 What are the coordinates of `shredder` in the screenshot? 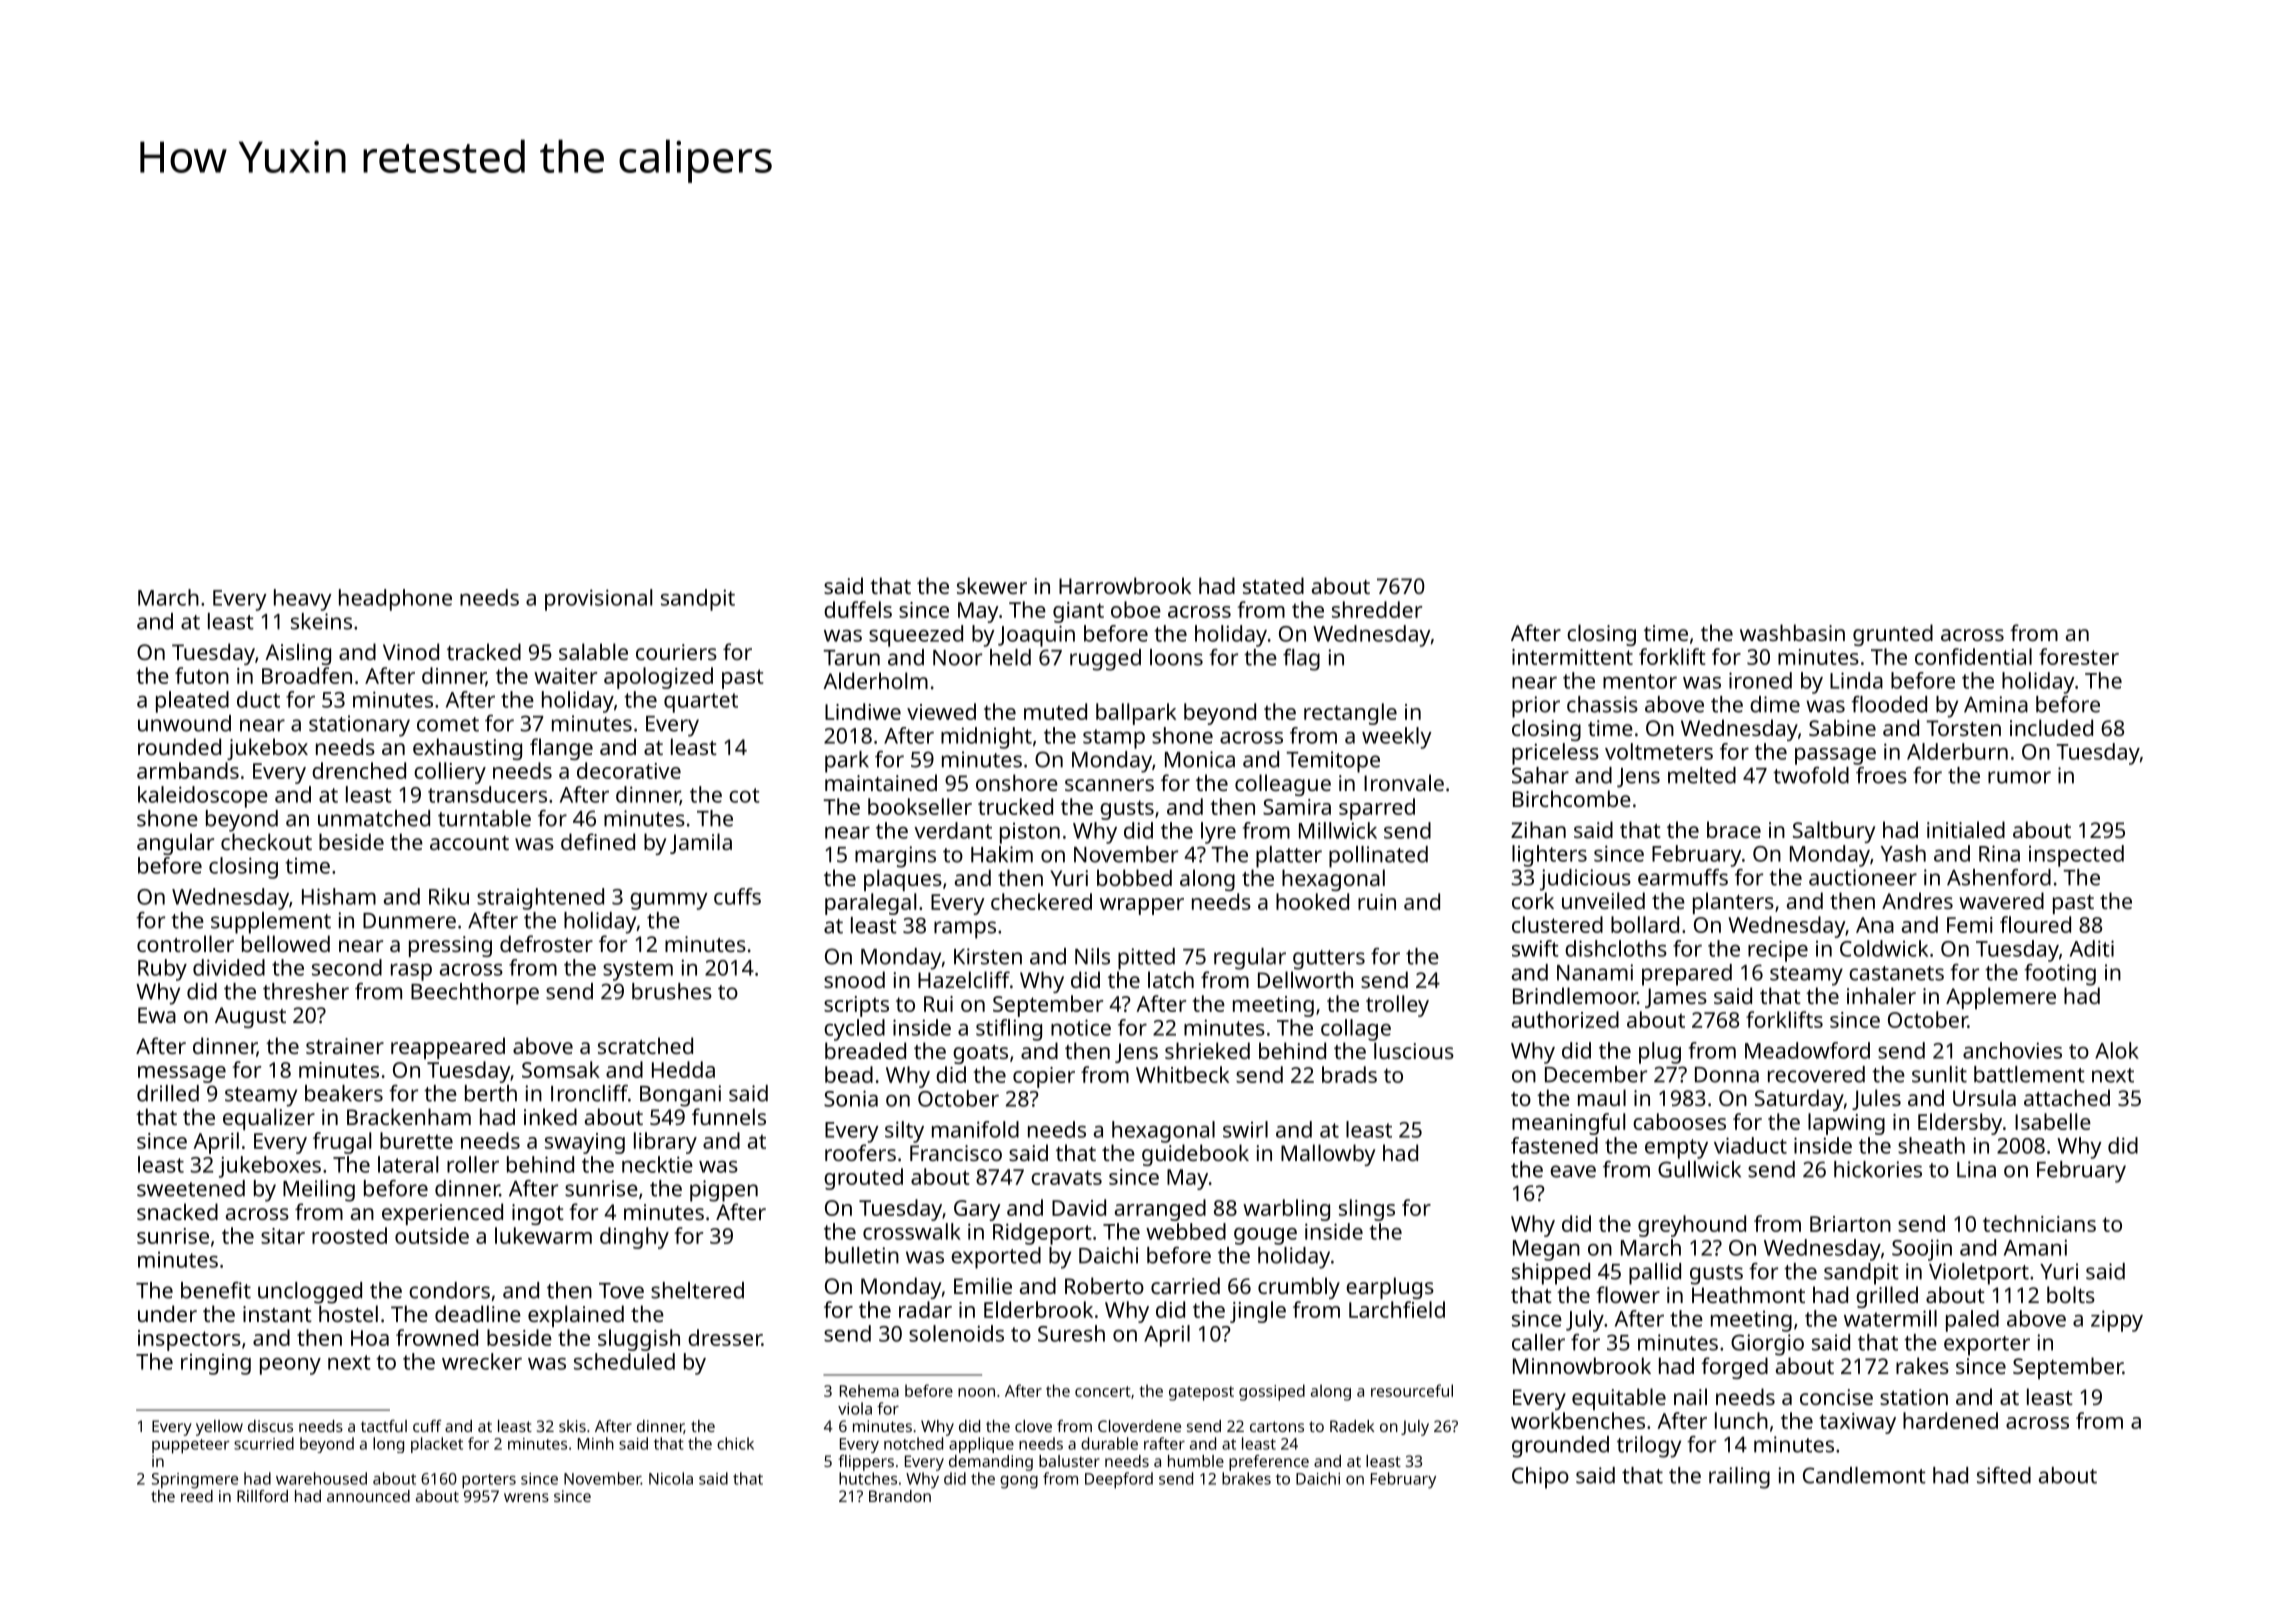 It's located at (1377, 609).
